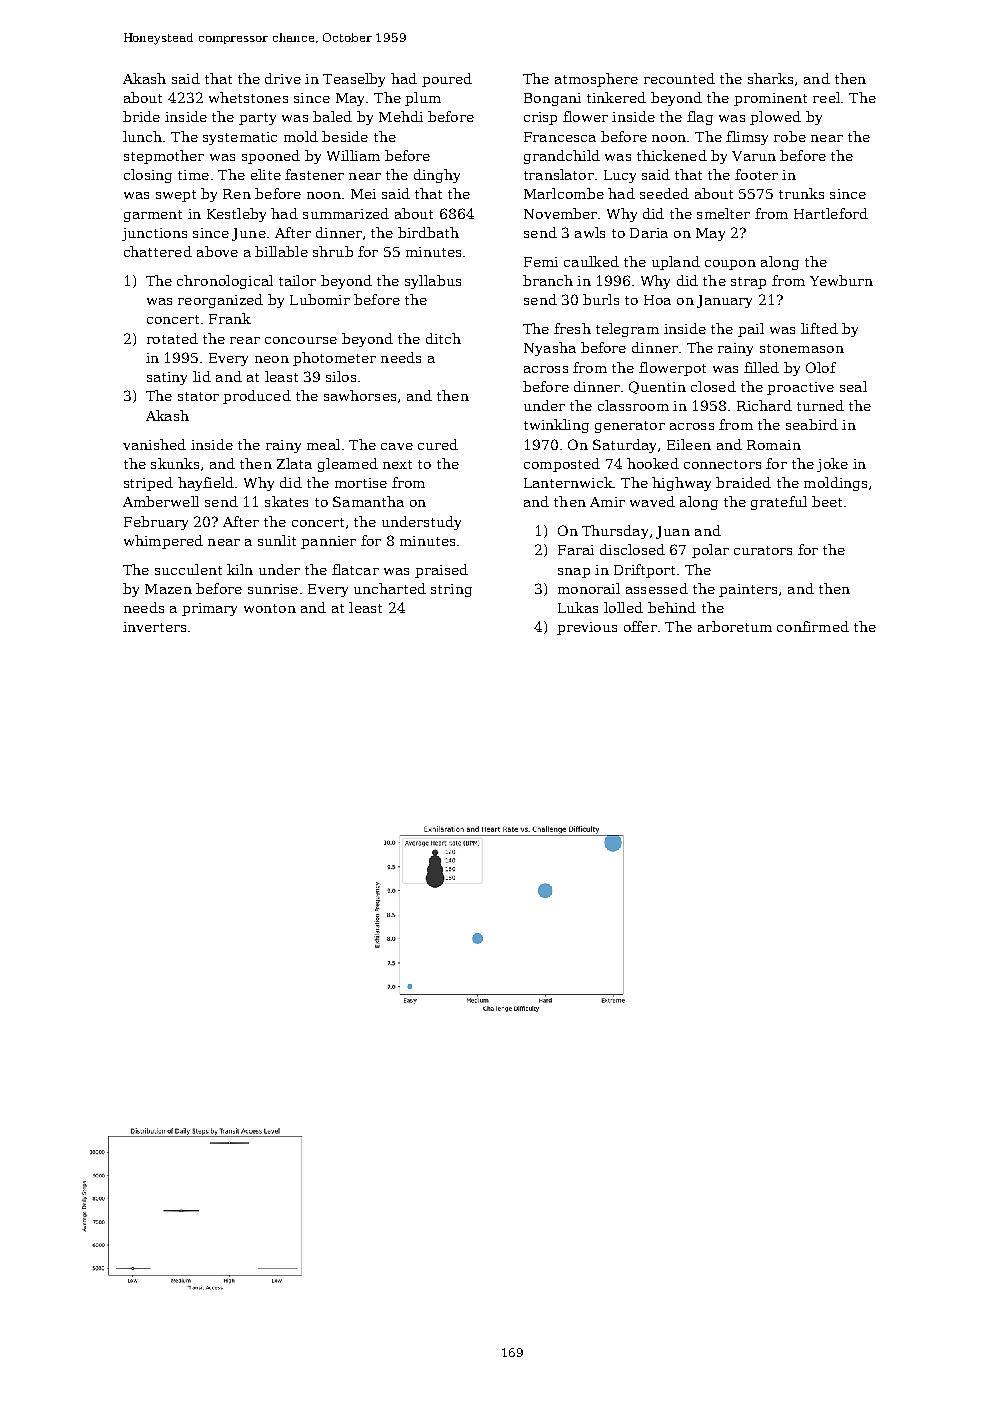  What do you see at coordinates (323, 444) in the screenshot?
I see `meal` at bounding box center [323, 444].
